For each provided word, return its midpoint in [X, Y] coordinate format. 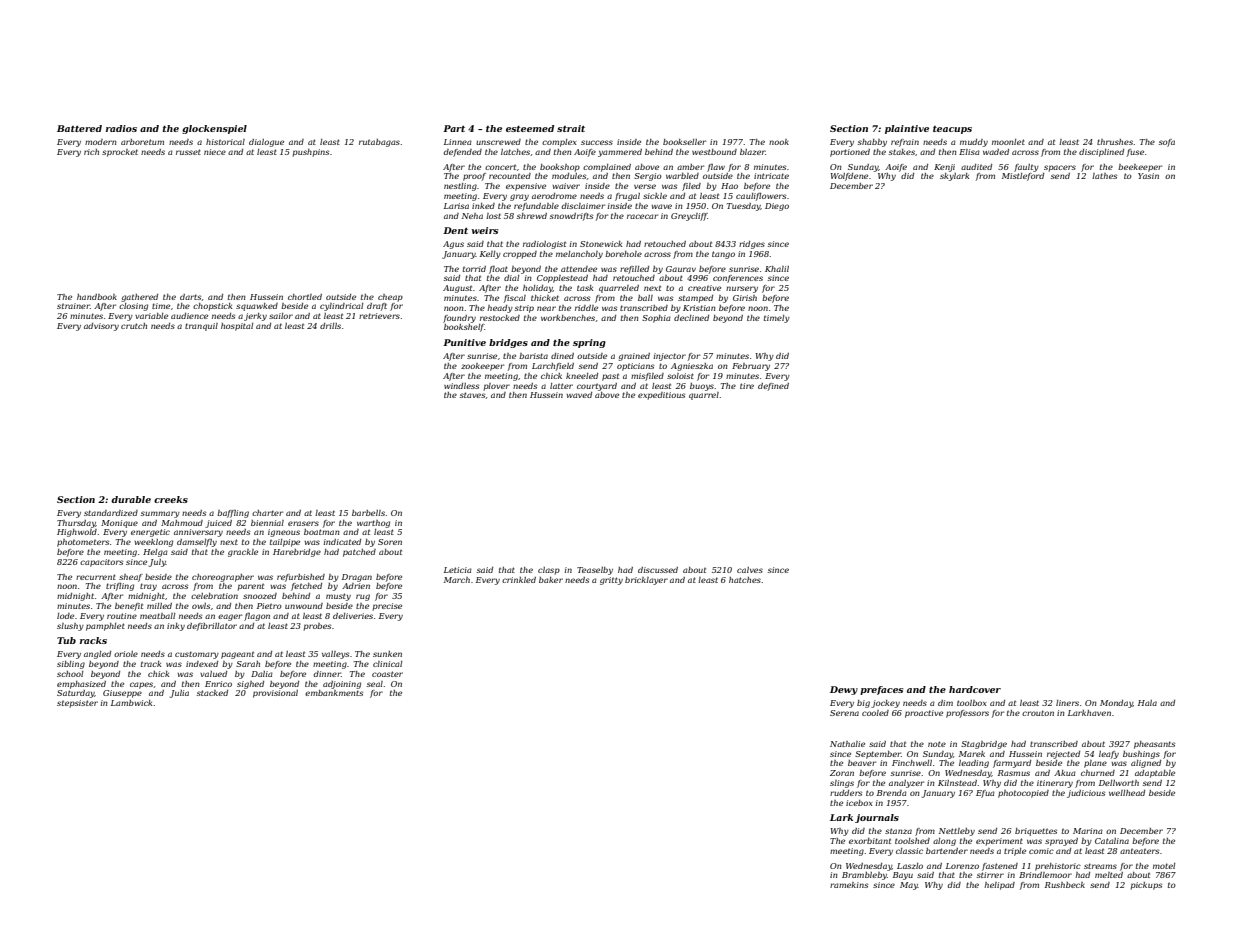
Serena [844, 713]
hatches [745, 580]
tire [747, 386]
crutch [134, 326]
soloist [680, 376]
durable [131, 499]
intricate [771, 176]
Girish [745, 298]
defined [773, 387]
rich [91, 152]
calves [750, 570]
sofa [1167, 143]
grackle [243, 553]
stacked [212, 693]
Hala [1147, 703]
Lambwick [131, 703]
